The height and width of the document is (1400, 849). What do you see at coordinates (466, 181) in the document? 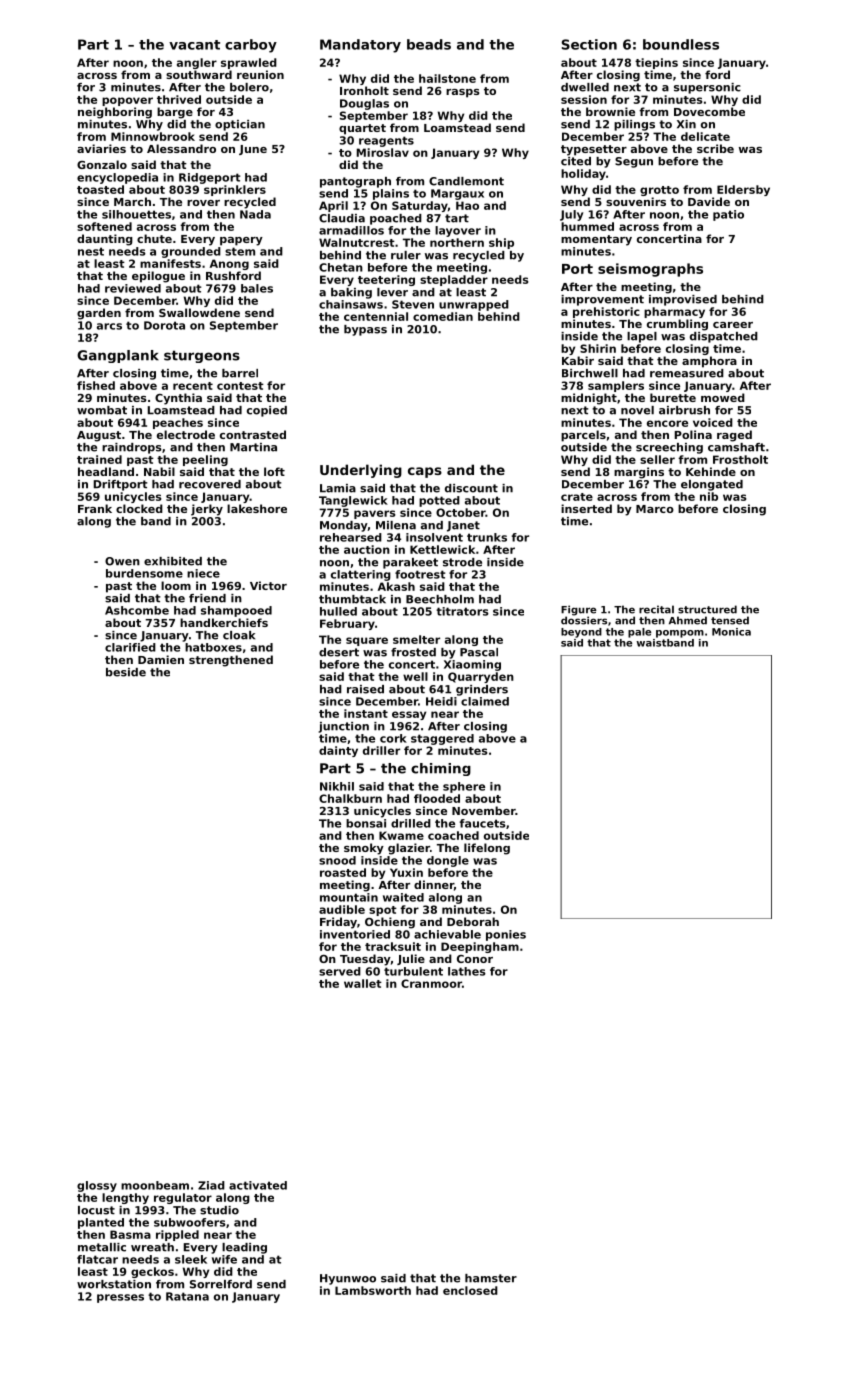
I see `Candlemont` at bounding box center [466, 181].
